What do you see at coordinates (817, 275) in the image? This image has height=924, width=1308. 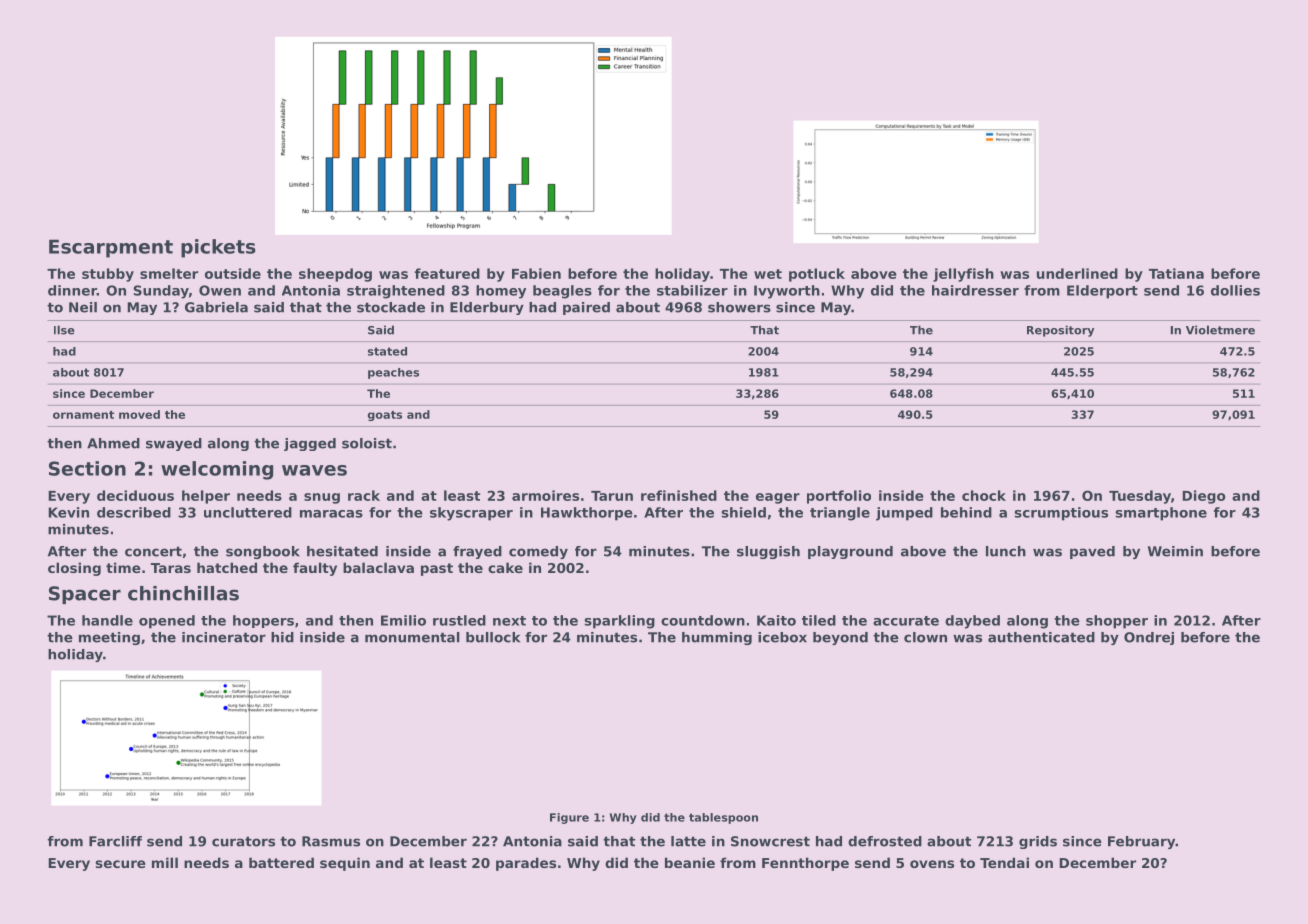 I see `potluck` at bounding box center [817, 275].
